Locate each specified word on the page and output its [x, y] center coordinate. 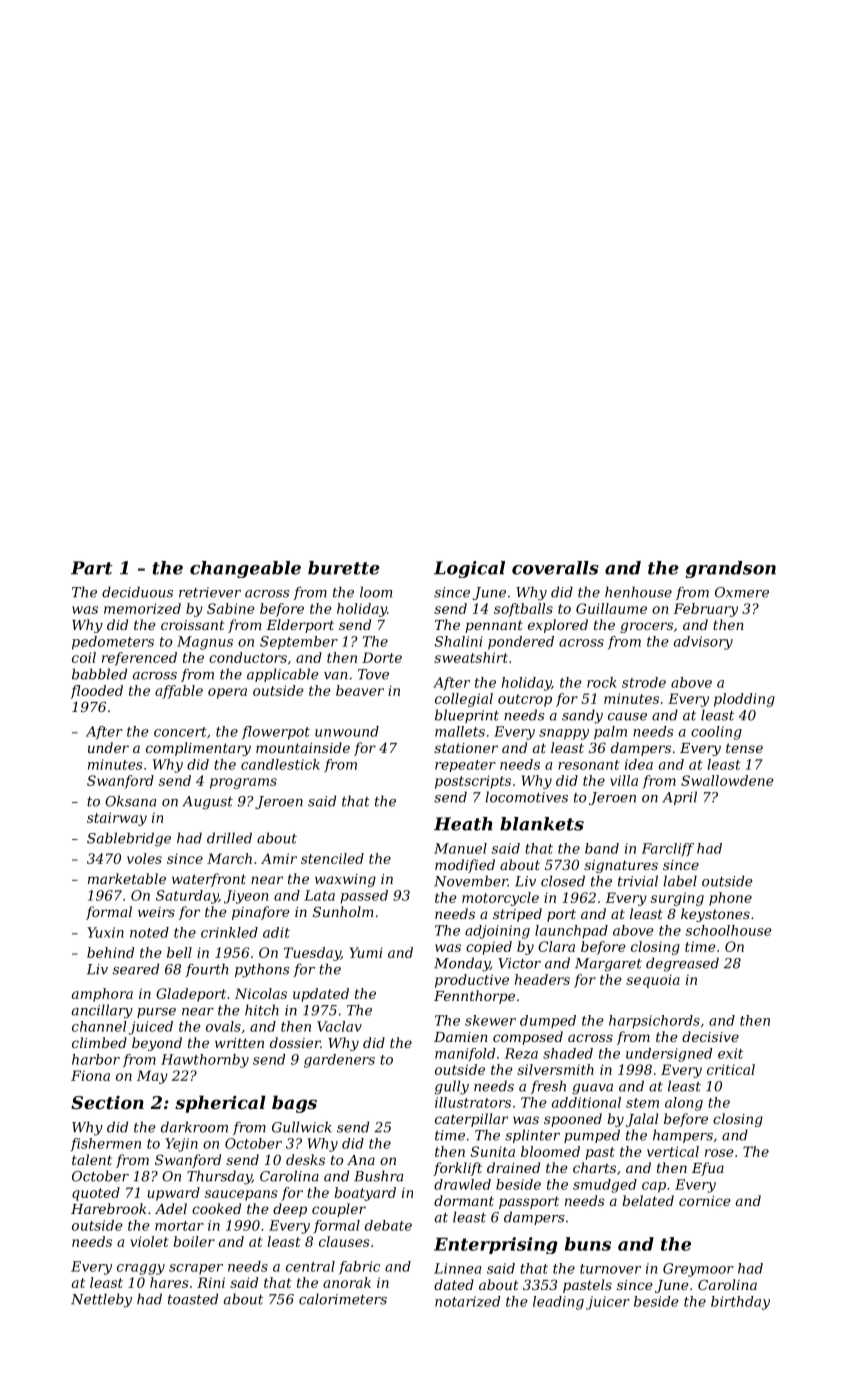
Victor [519, 963]
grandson [731, 569]
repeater [465, 766]
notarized [467, 1301]
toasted [193, 1299]
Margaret [608, 965]
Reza [521, 1053]
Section [107, 1102]
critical [731, 1069]
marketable [127, 878]
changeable [245, 569]
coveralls [555, 568]
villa [624, 780]
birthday [740, 1303]
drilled [229, 838]
